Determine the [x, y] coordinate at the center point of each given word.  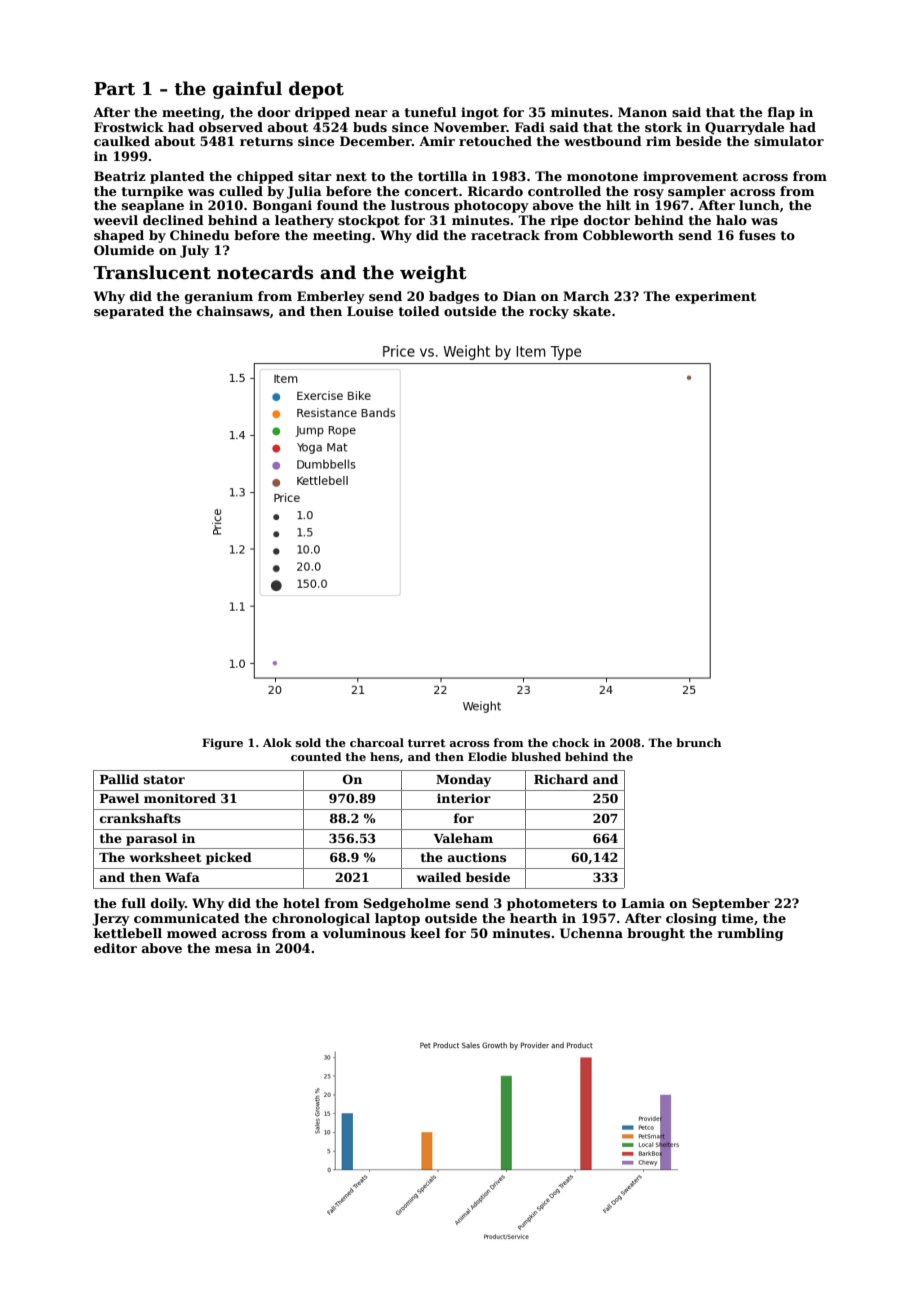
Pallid [119, 779]
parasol [151, 839]
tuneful [430, 112]
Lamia [643, 903]
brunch [698, 742]
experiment [715, 297]
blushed [536, 756]
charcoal [377, 742]
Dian [519, 296]
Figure [222, 744]
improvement [690, 177]
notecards [265, 272]
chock [571, 742]
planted [177, 177]
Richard [561, 779]
